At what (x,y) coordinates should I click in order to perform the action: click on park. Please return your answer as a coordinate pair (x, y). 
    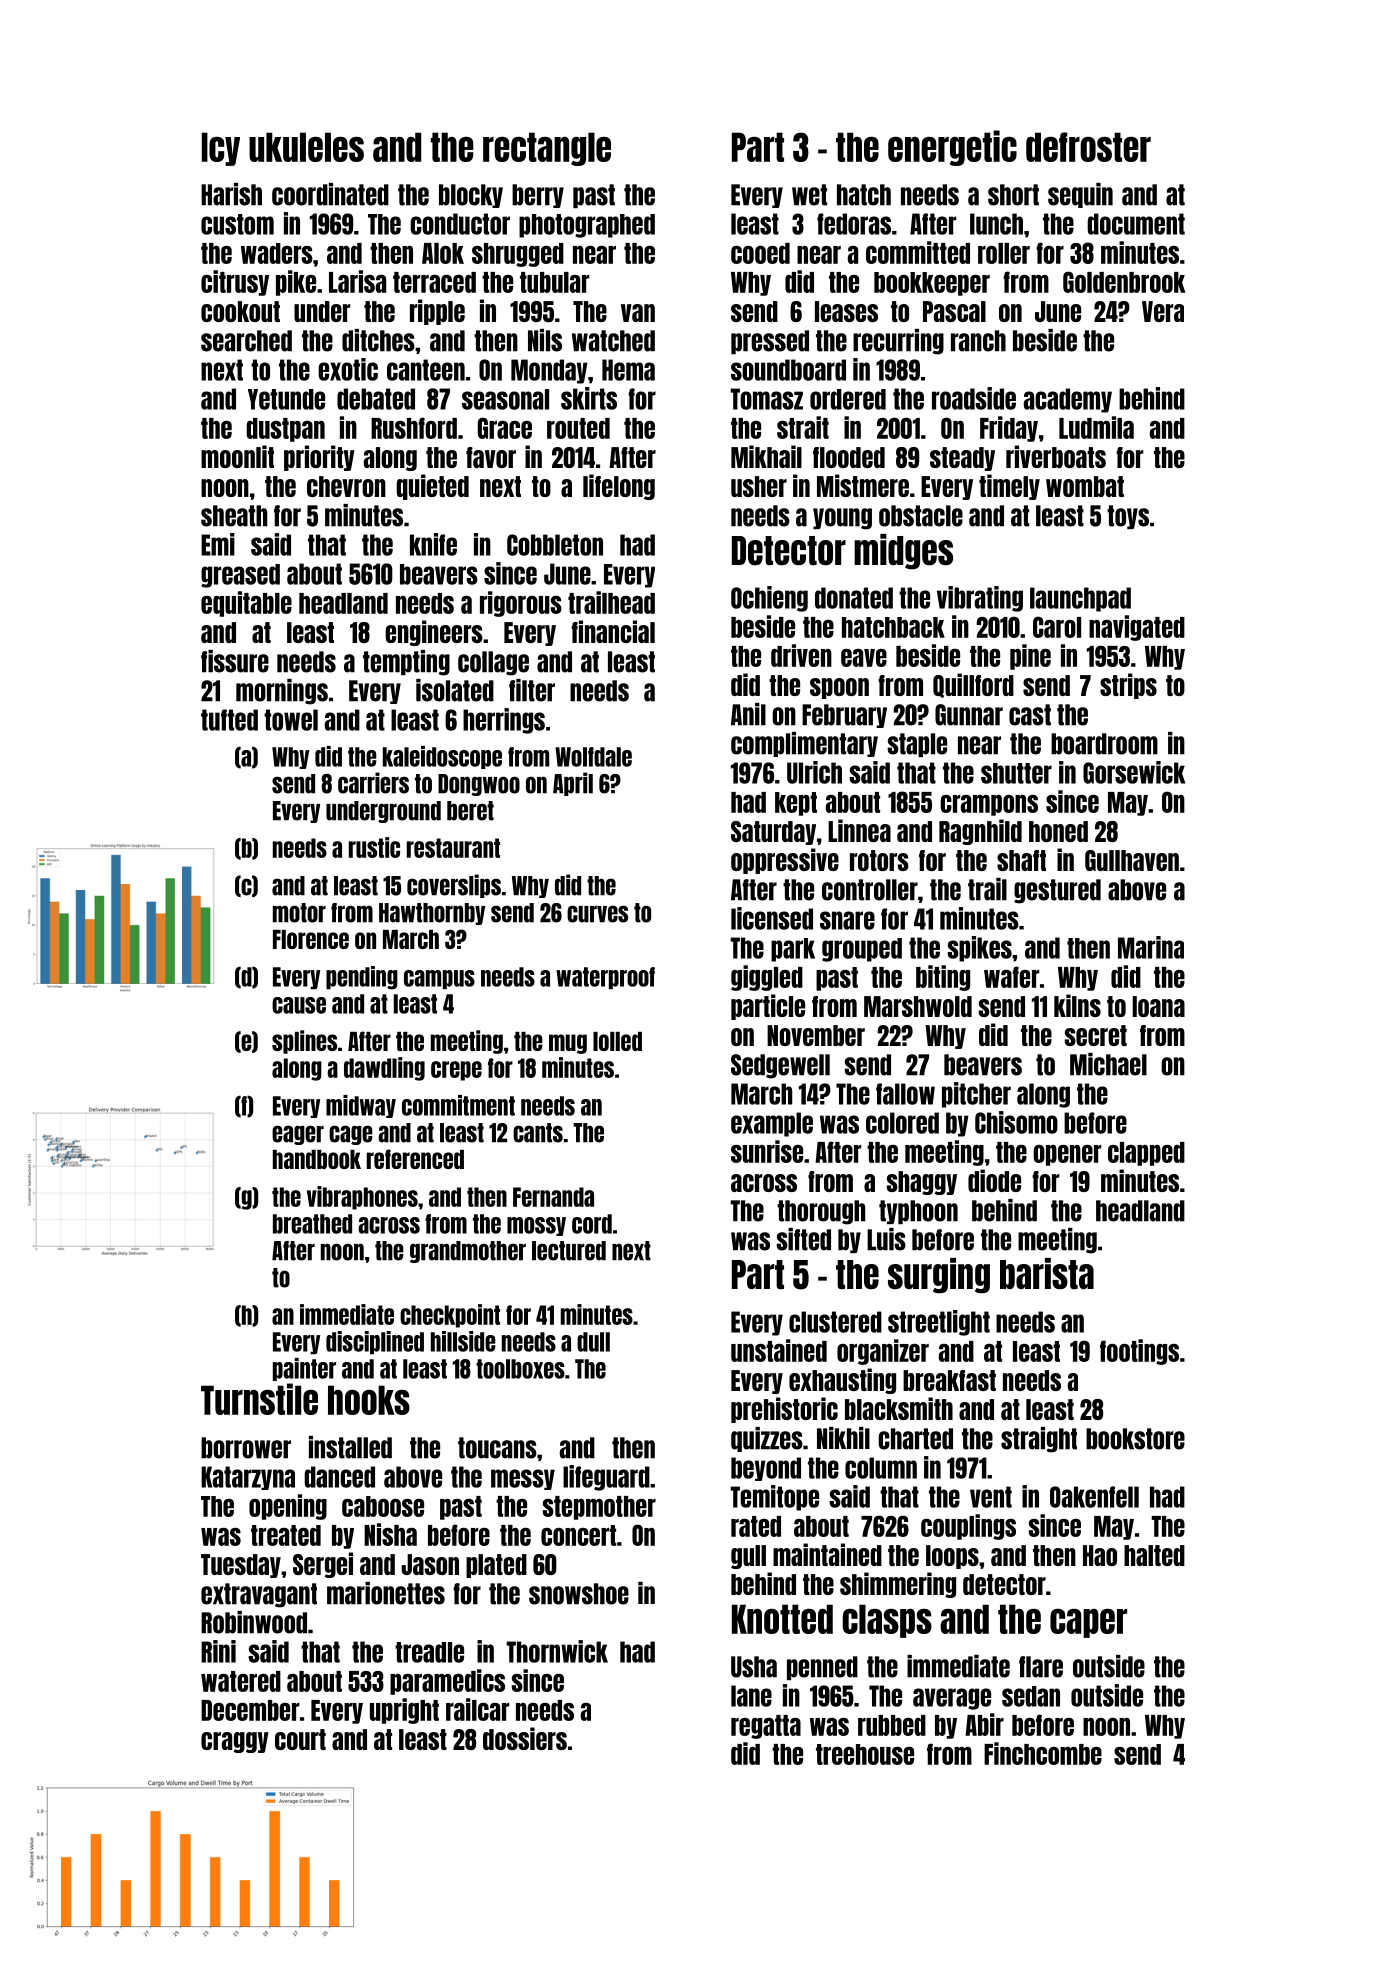
    Looking at the image, I should click on (793, 950).
